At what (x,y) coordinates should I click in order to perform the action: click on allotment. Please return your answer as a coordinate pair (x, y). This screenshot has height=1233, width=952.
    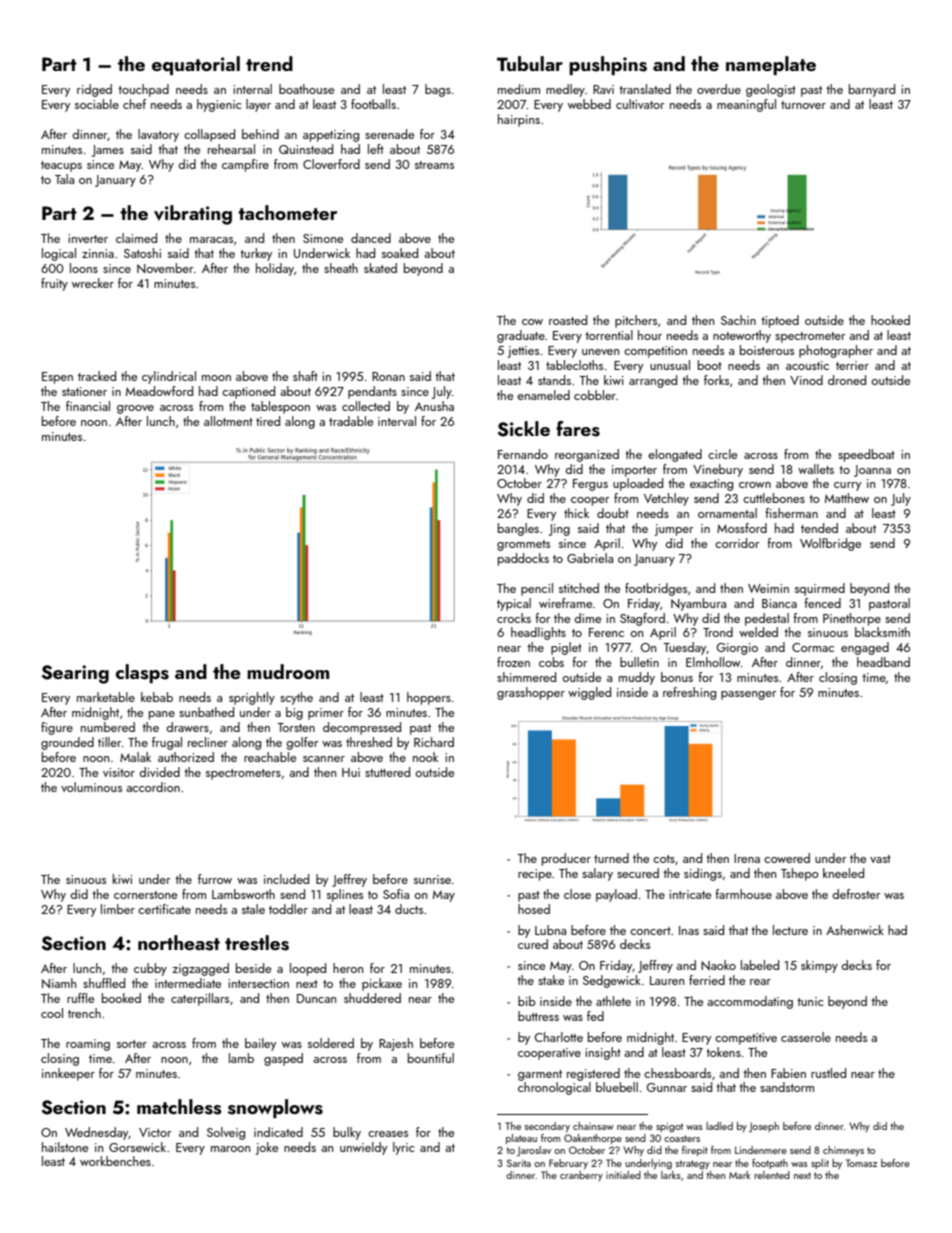
    Looking at the image, I should click on (228, 421).
